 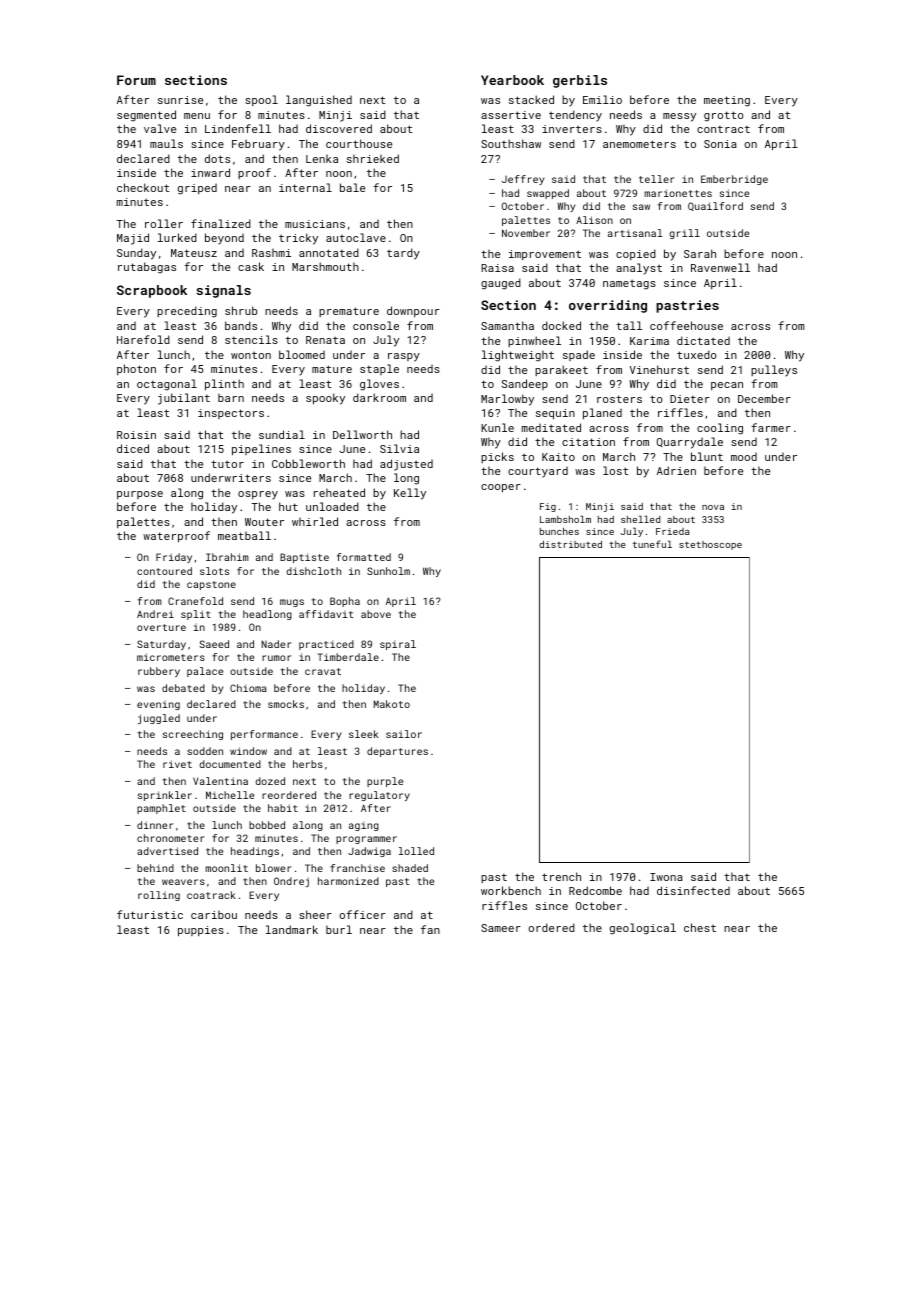 What do you see at coordinates (261, 100) in the image?
I see `spool` at bounding box center [261, 100].
